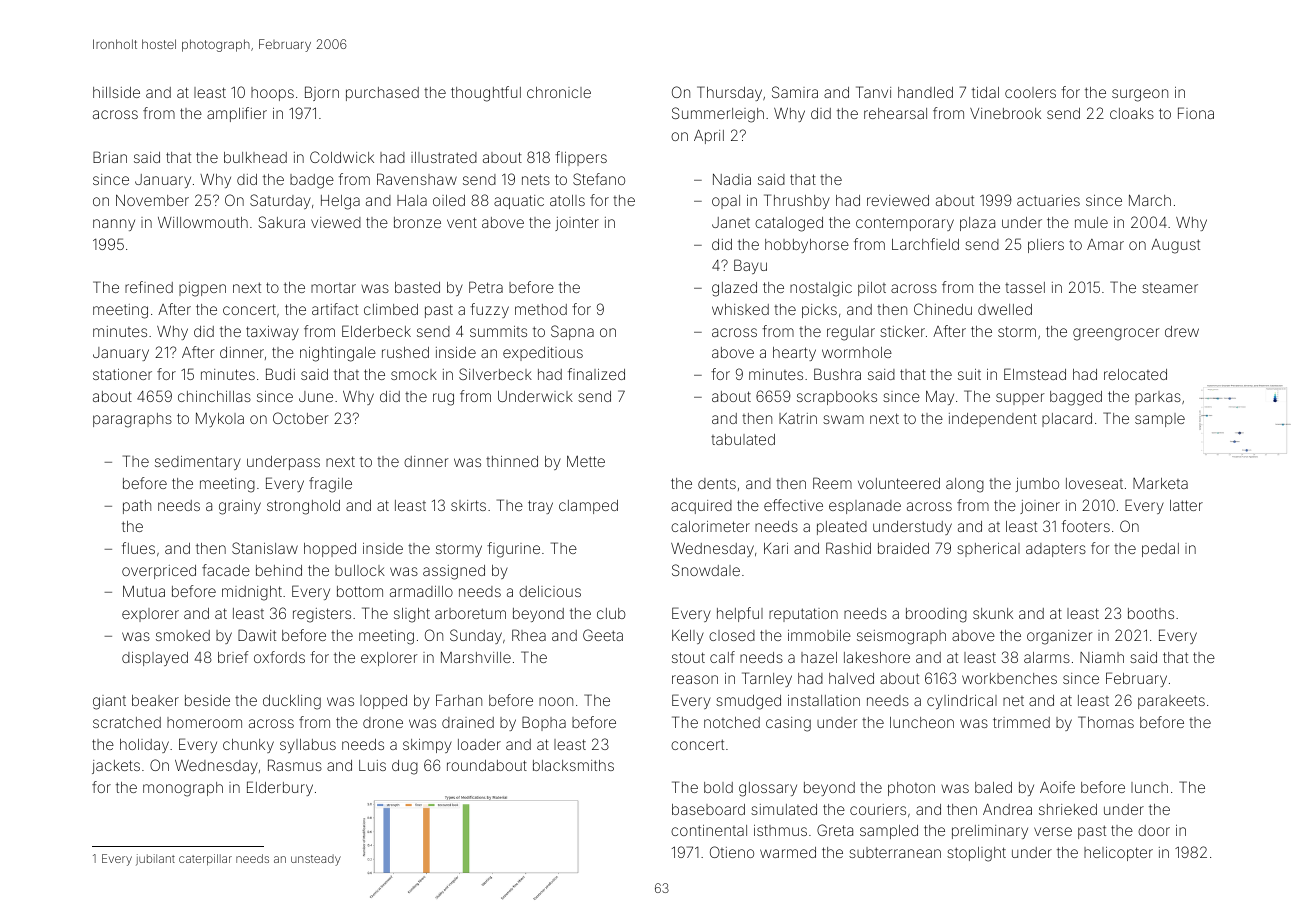 The width and height of the page is (1308, 924). What do you see at coordinates (116, 92) in the page?
I see `hillside` at bounding box center [116, 92].
